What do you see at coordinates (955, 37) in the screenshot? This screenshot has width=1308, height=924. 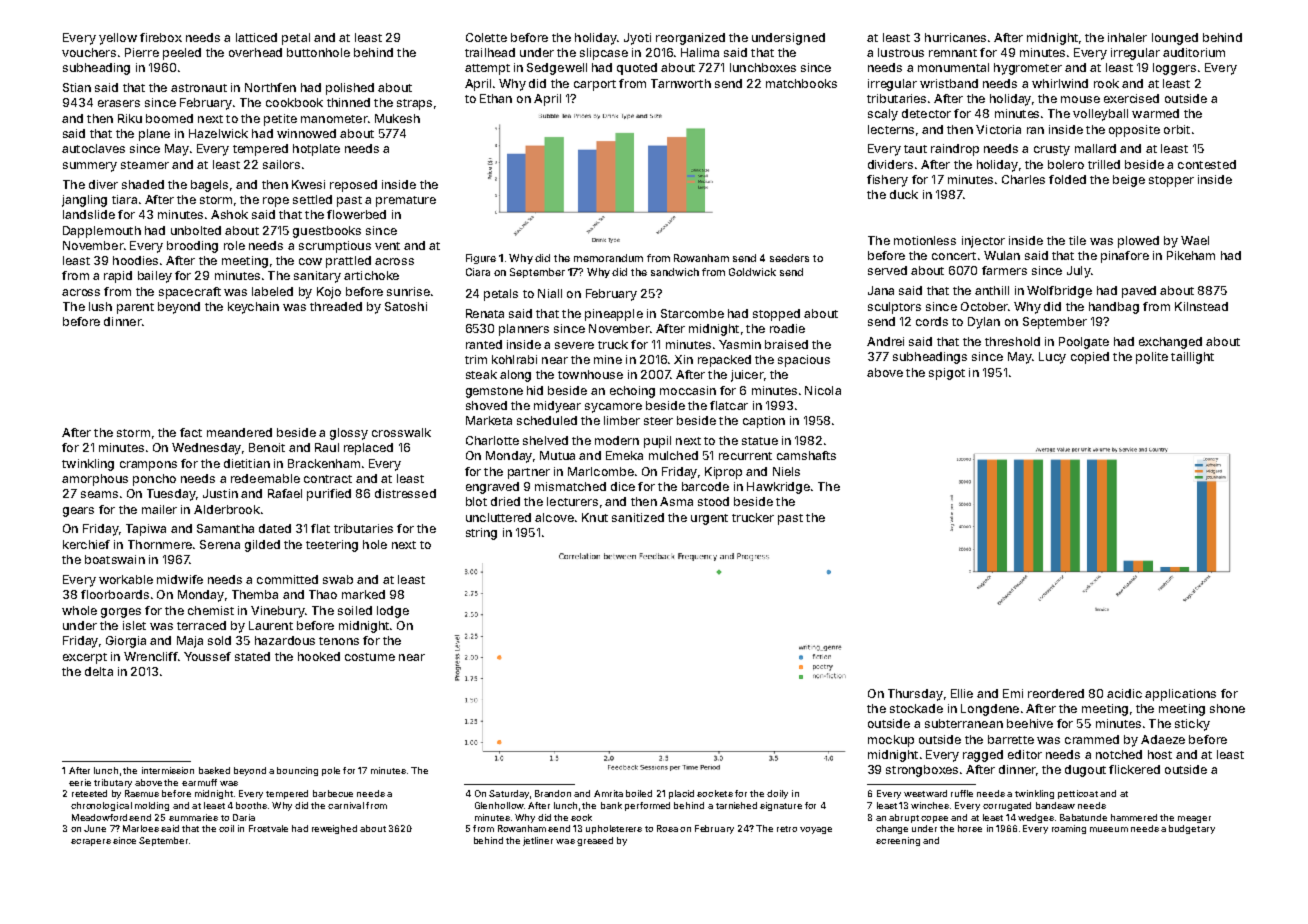 I see `hurricanes` at bounding box center [955, 37].
